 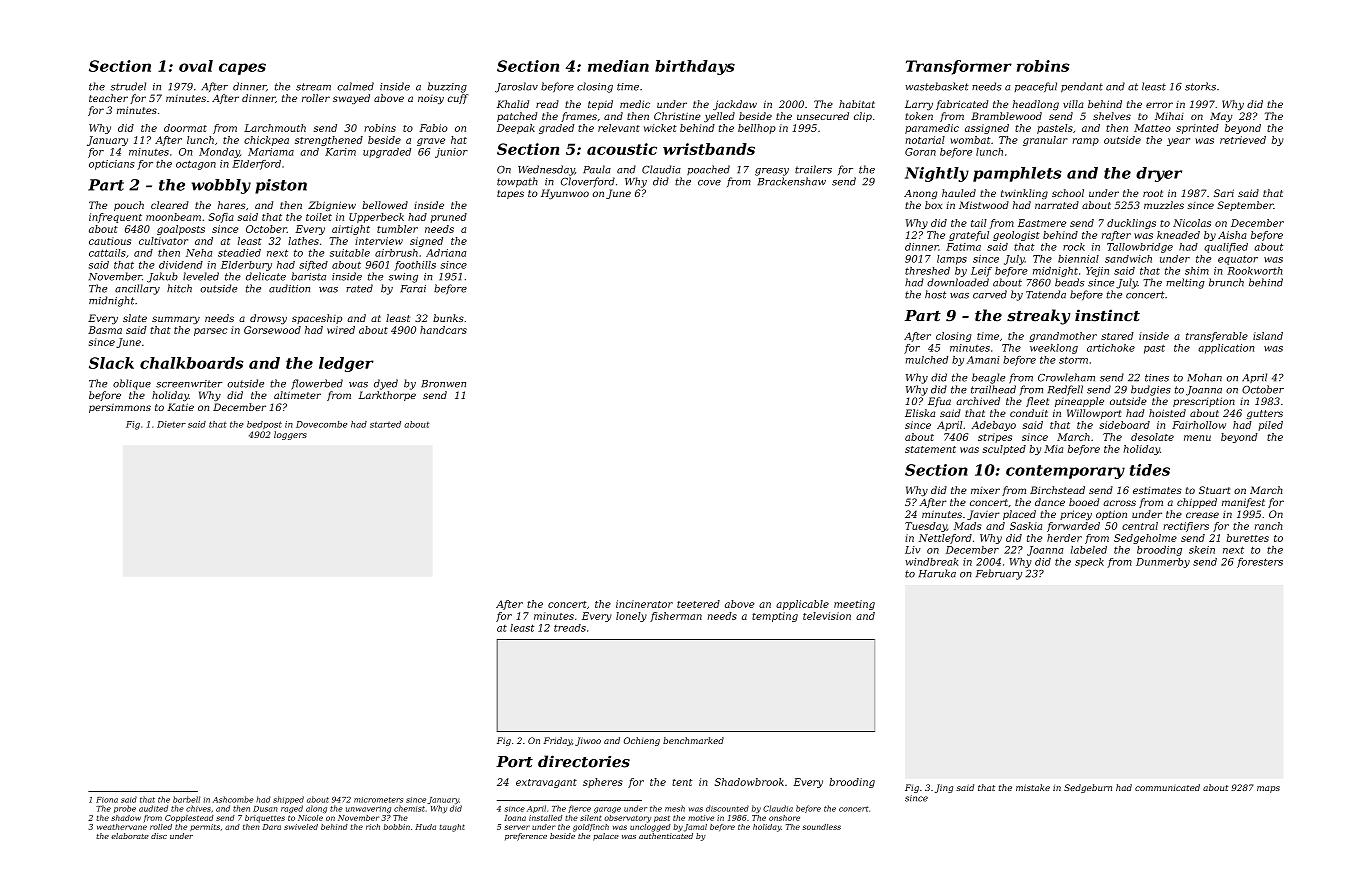 What do you see at coordinates (301, 827) in the image?
I see `swiveled` at bounding box center [301, 827].
